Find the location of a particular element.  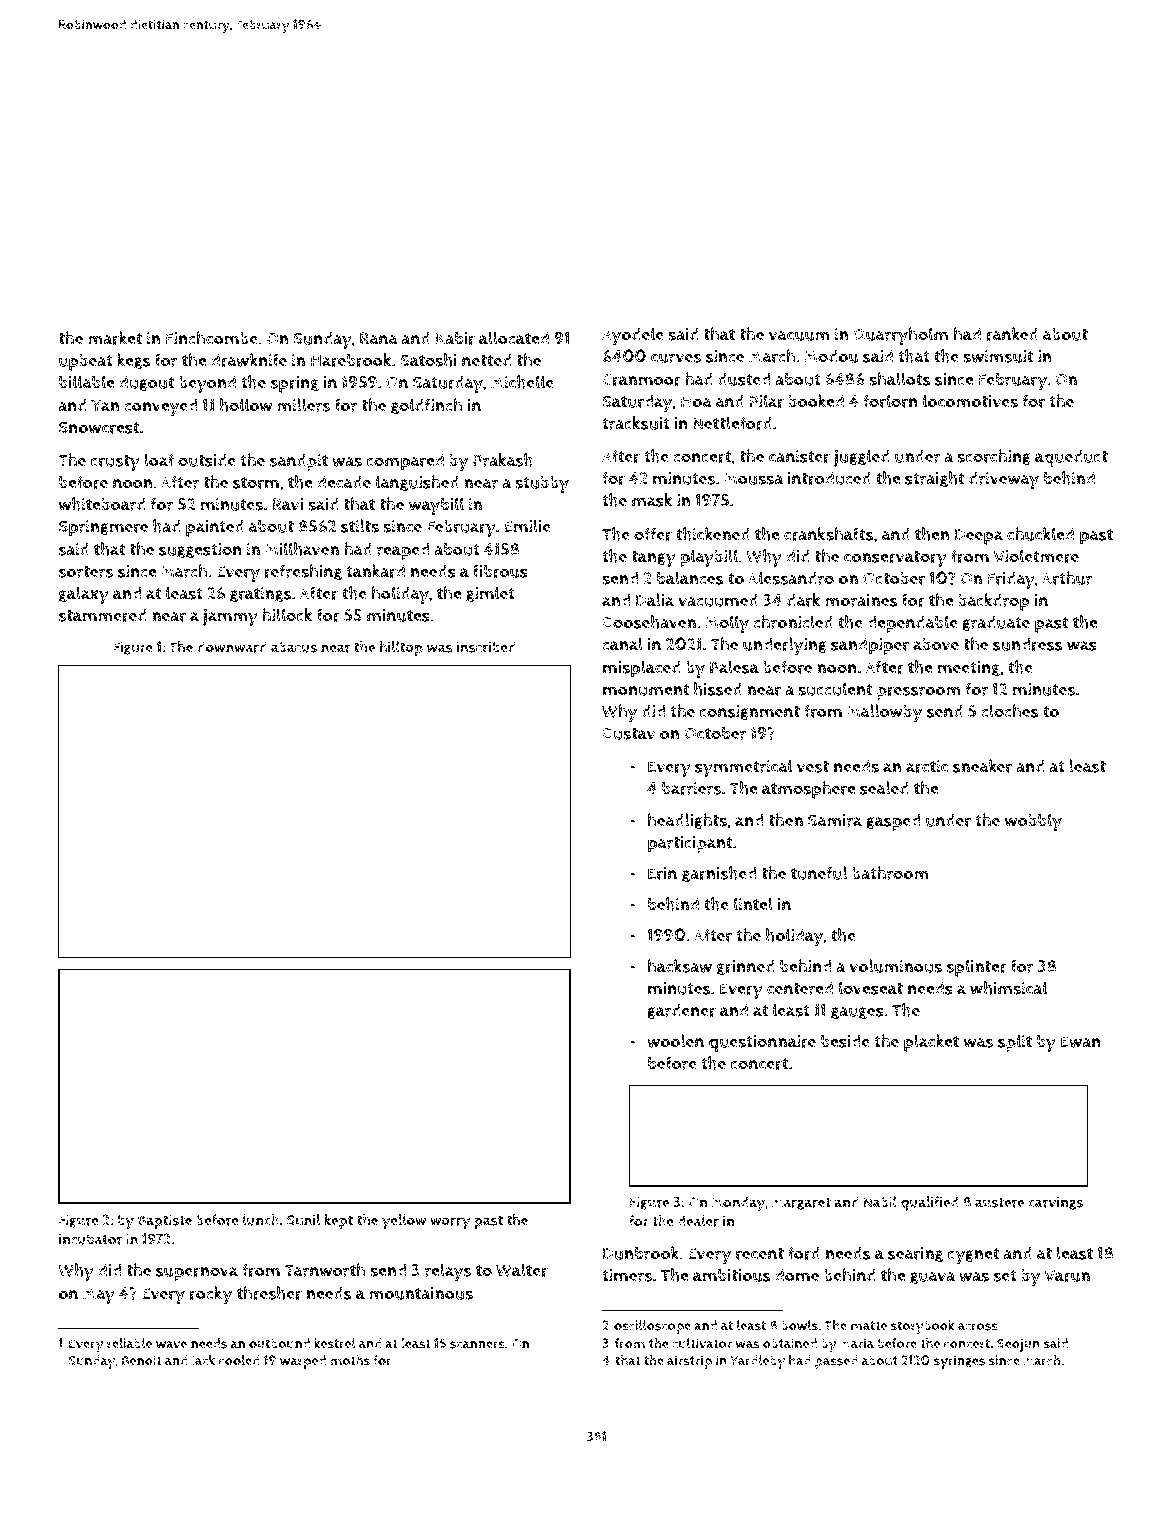

Erin is located at coordinates (662, 873).
